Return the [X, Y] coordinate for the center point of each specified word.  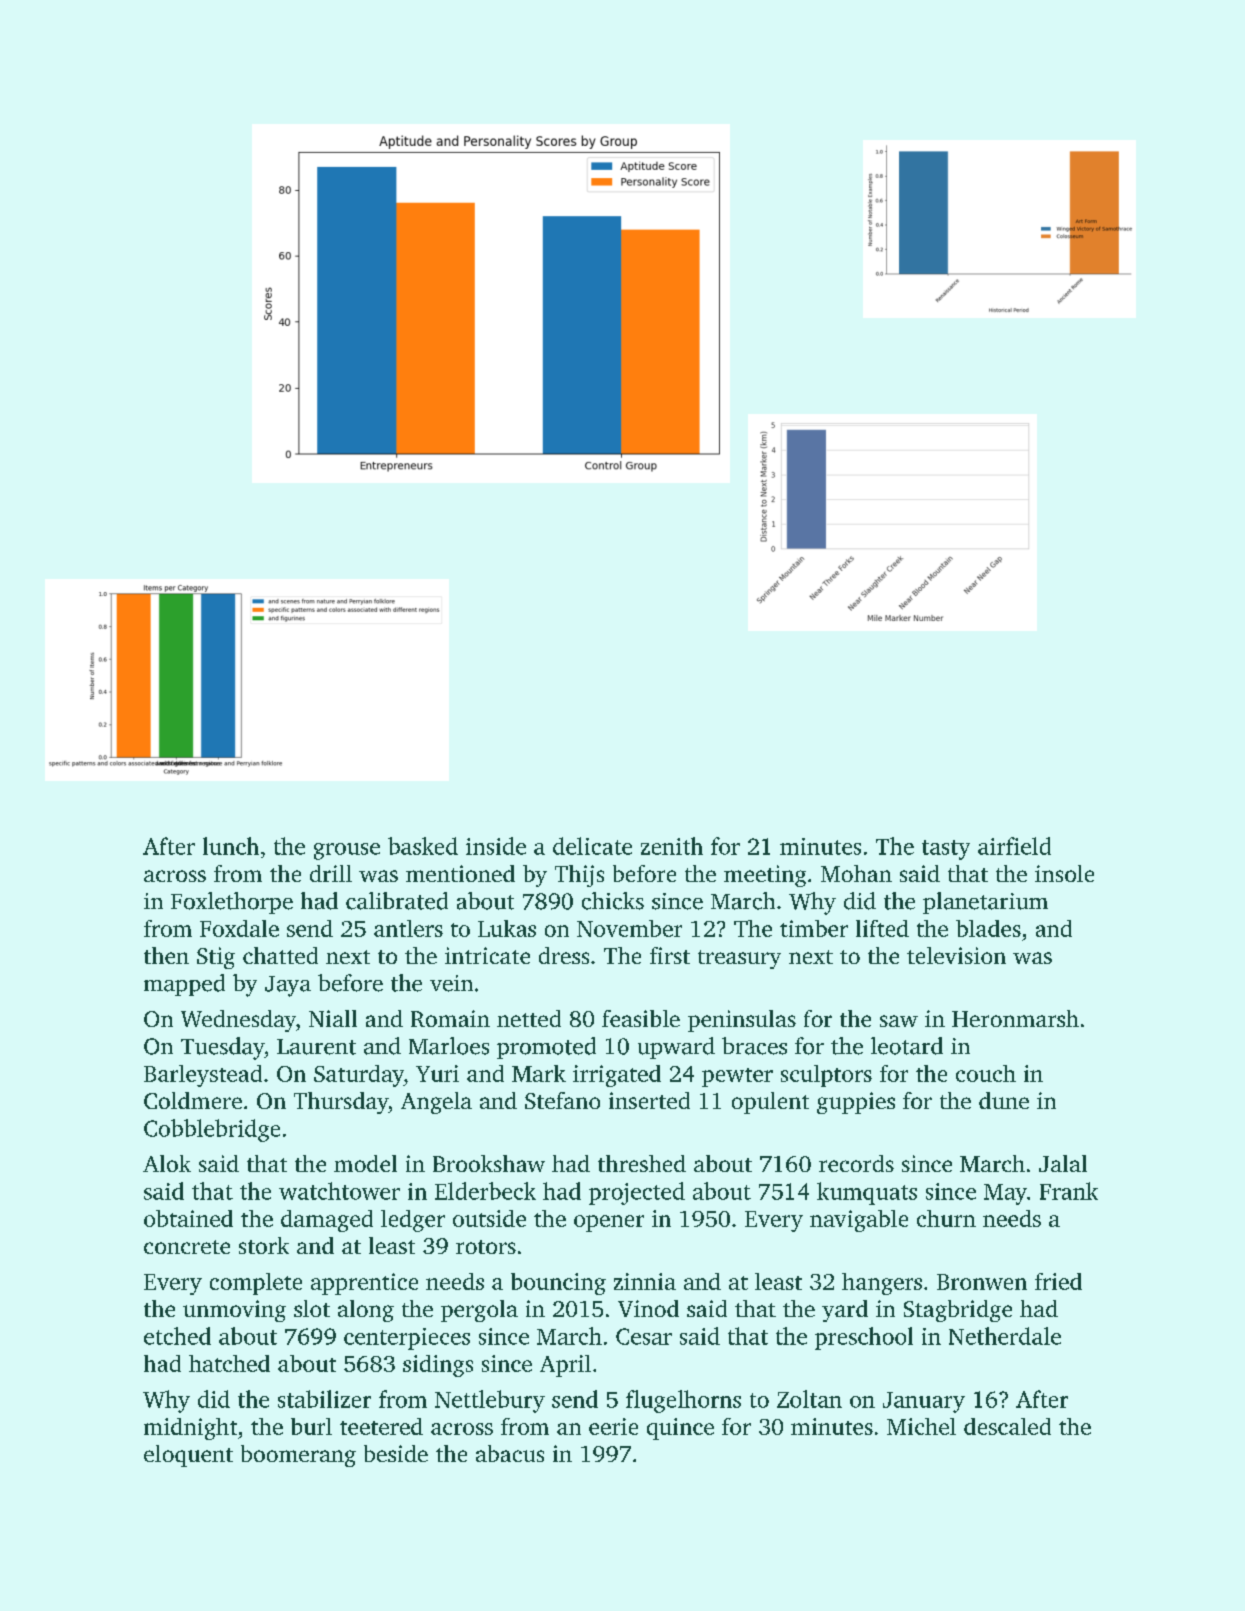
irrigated [617, 1076]
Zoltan [809, 1399]
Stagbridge [958, 1311]
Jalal [1063, 1163]
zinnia [645, 1281]
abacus [510, 1453]
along [366, 1311]
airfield [1014, 846]
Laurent [316, 1047]
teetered [381, 1426]
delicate [592, 846]
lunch [231, 846]
